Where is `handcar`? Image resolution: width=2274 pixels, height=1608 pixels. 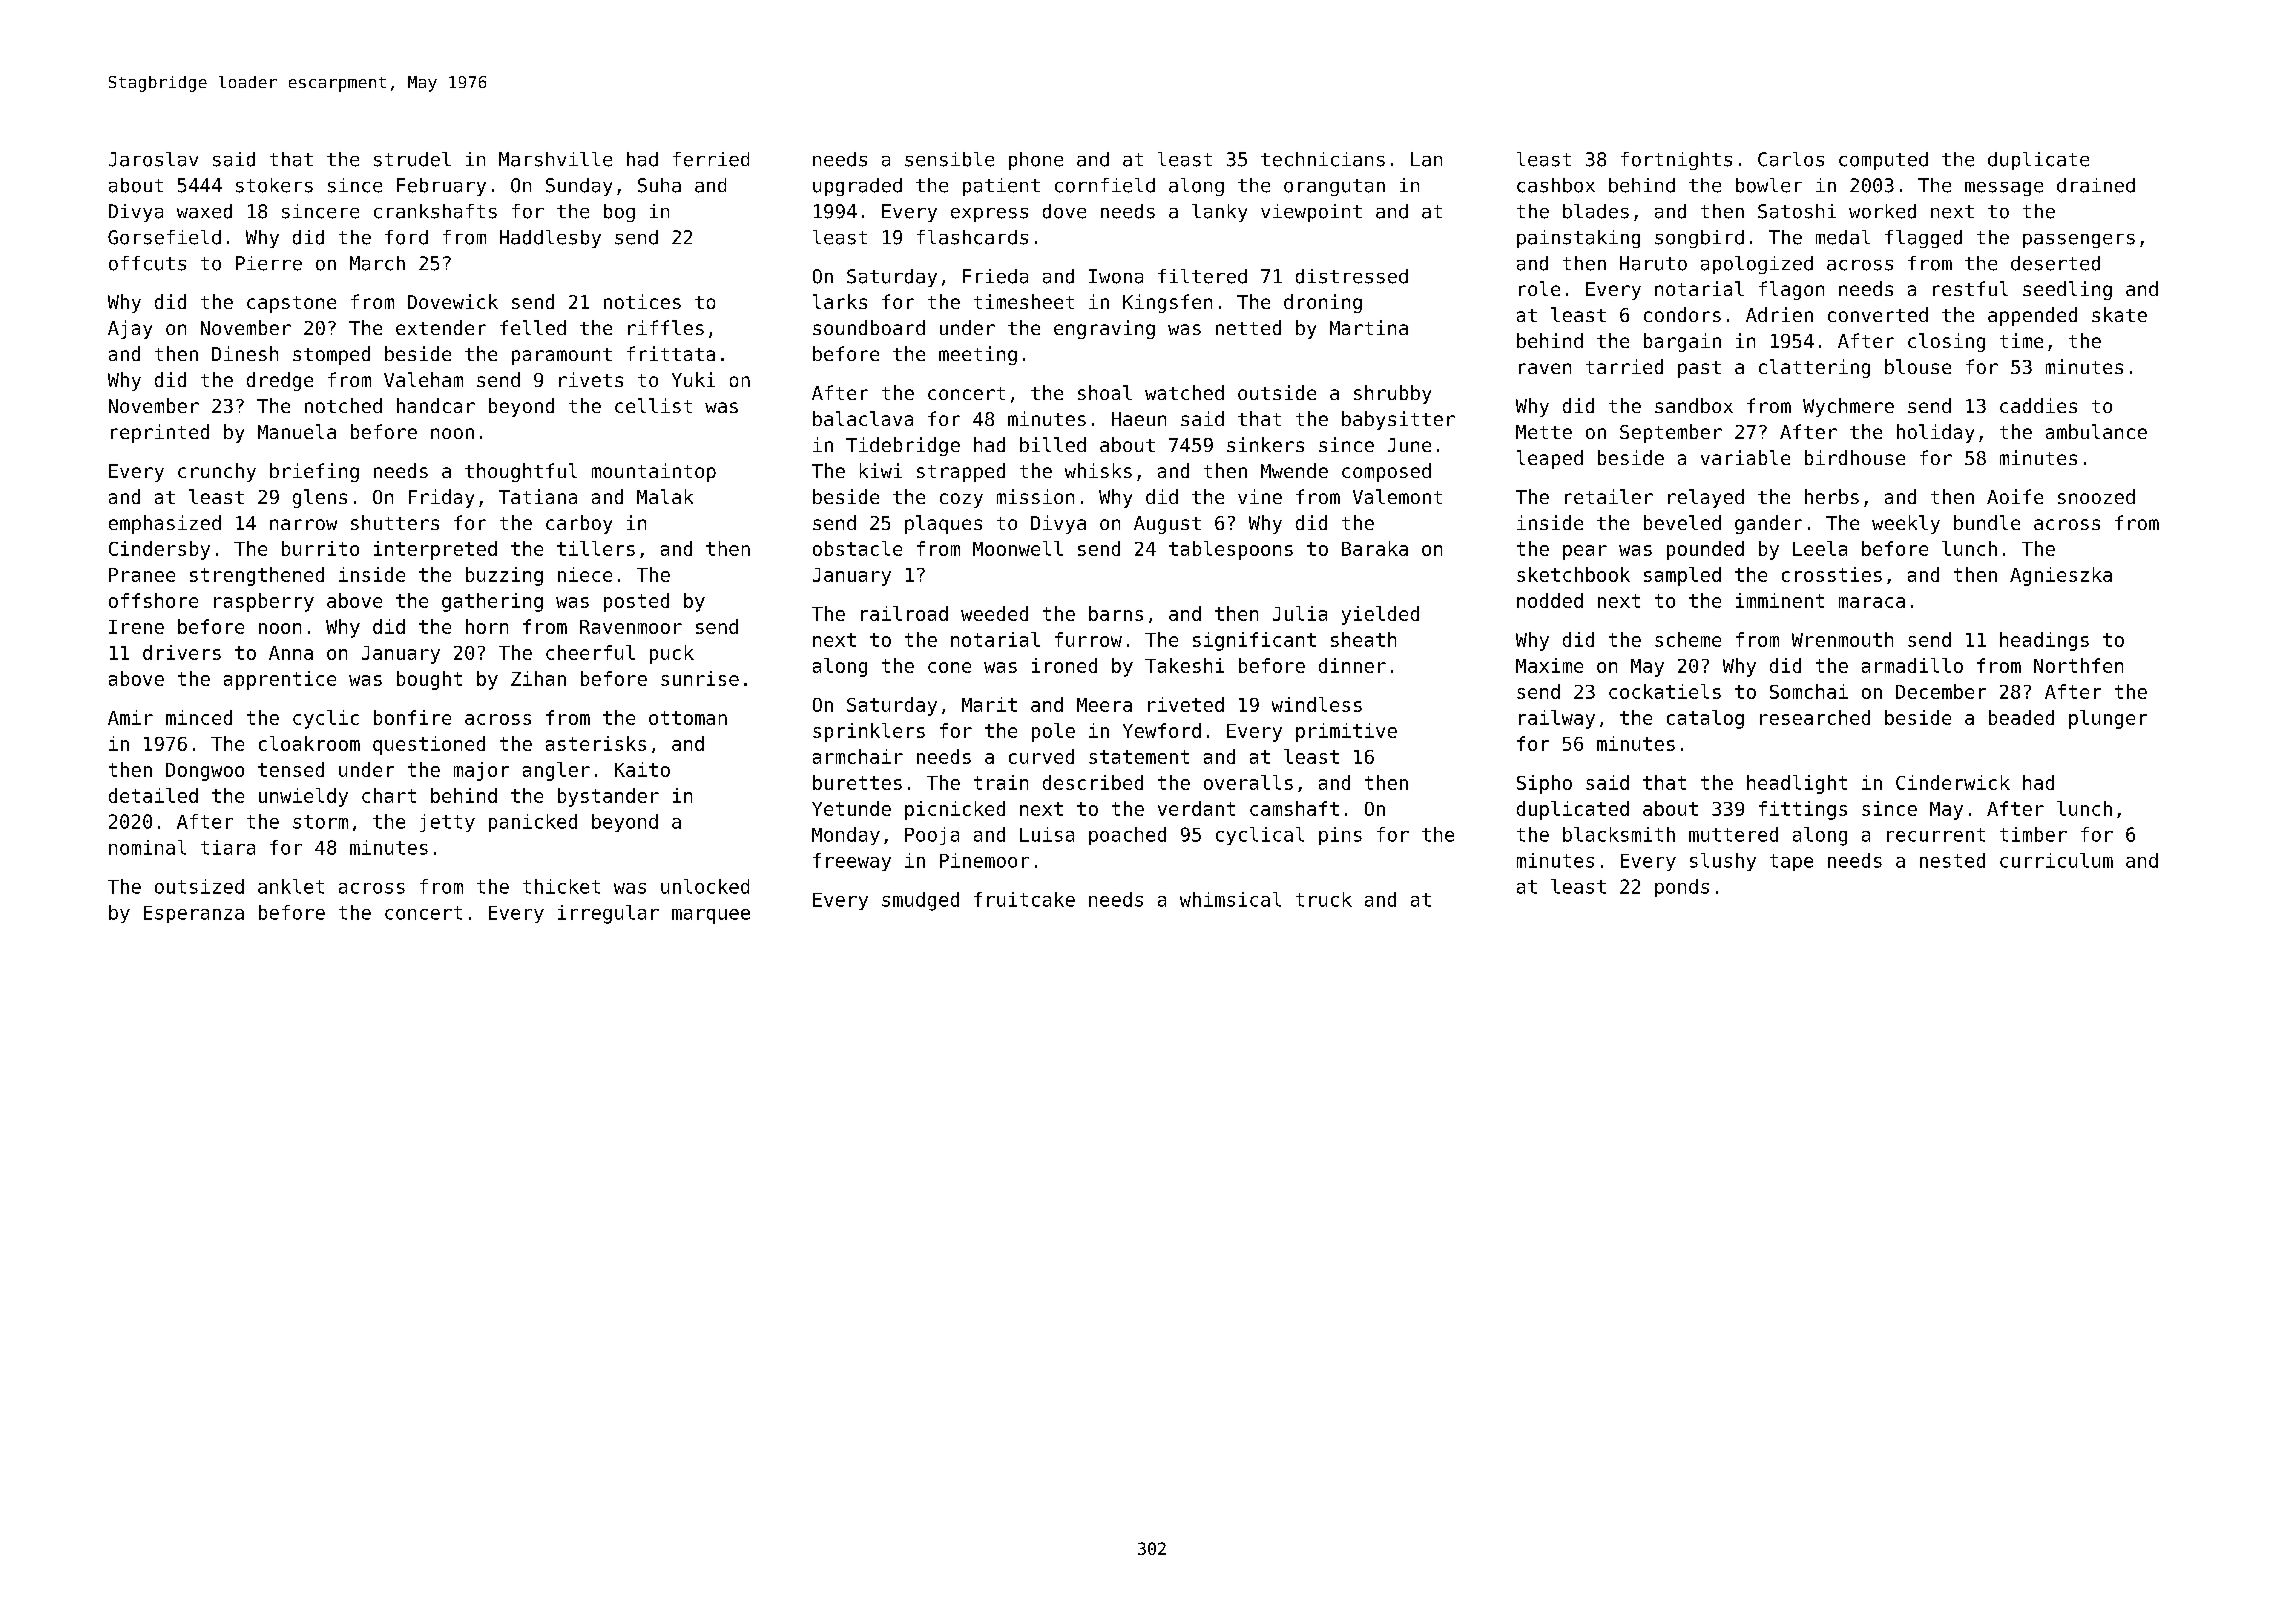 handcar is located at coordinates (436, 405).
